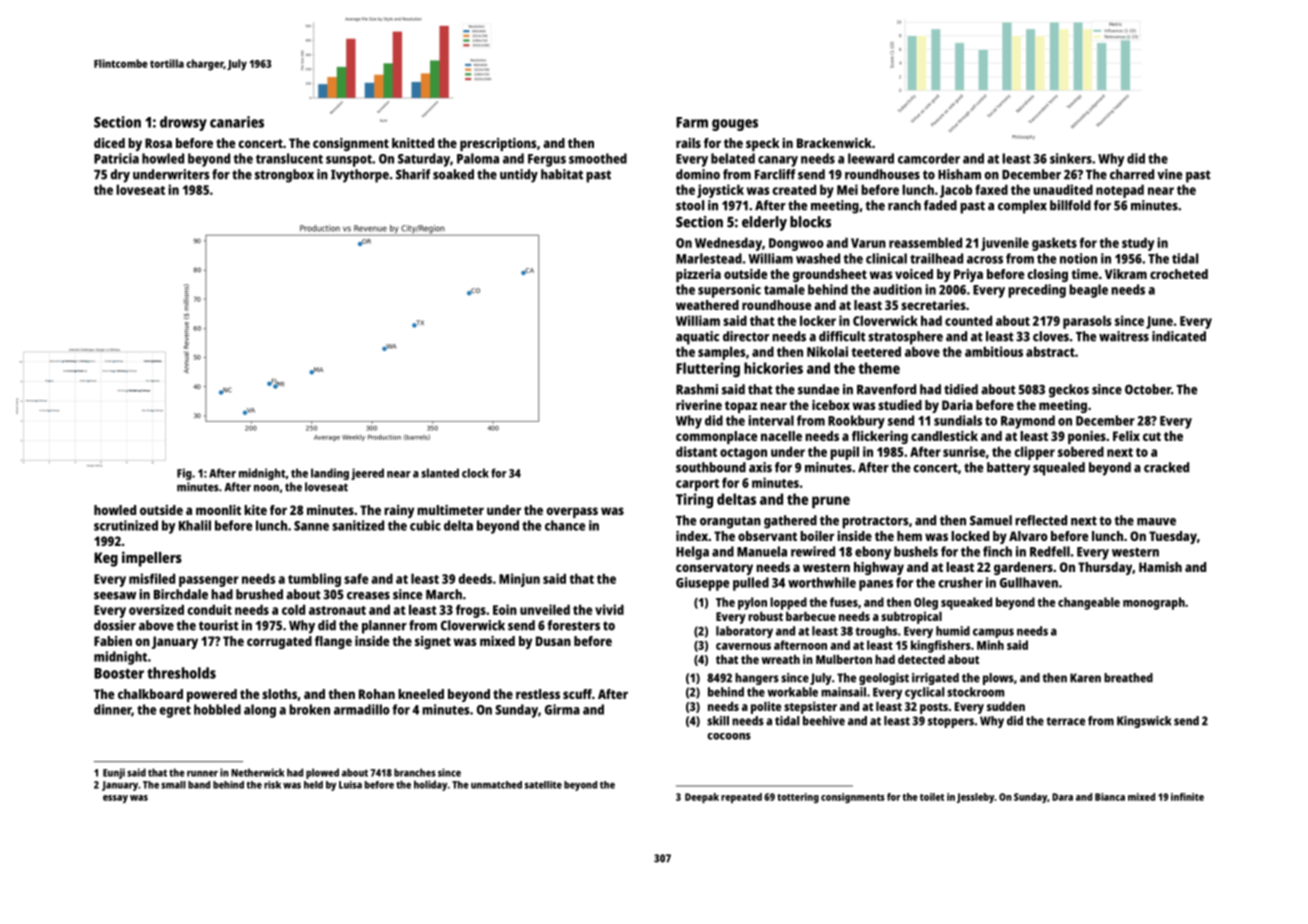  What do you see at coordinates (697, 389) in the page?
I see `Rashmi` at bounding box center [697, 389].
